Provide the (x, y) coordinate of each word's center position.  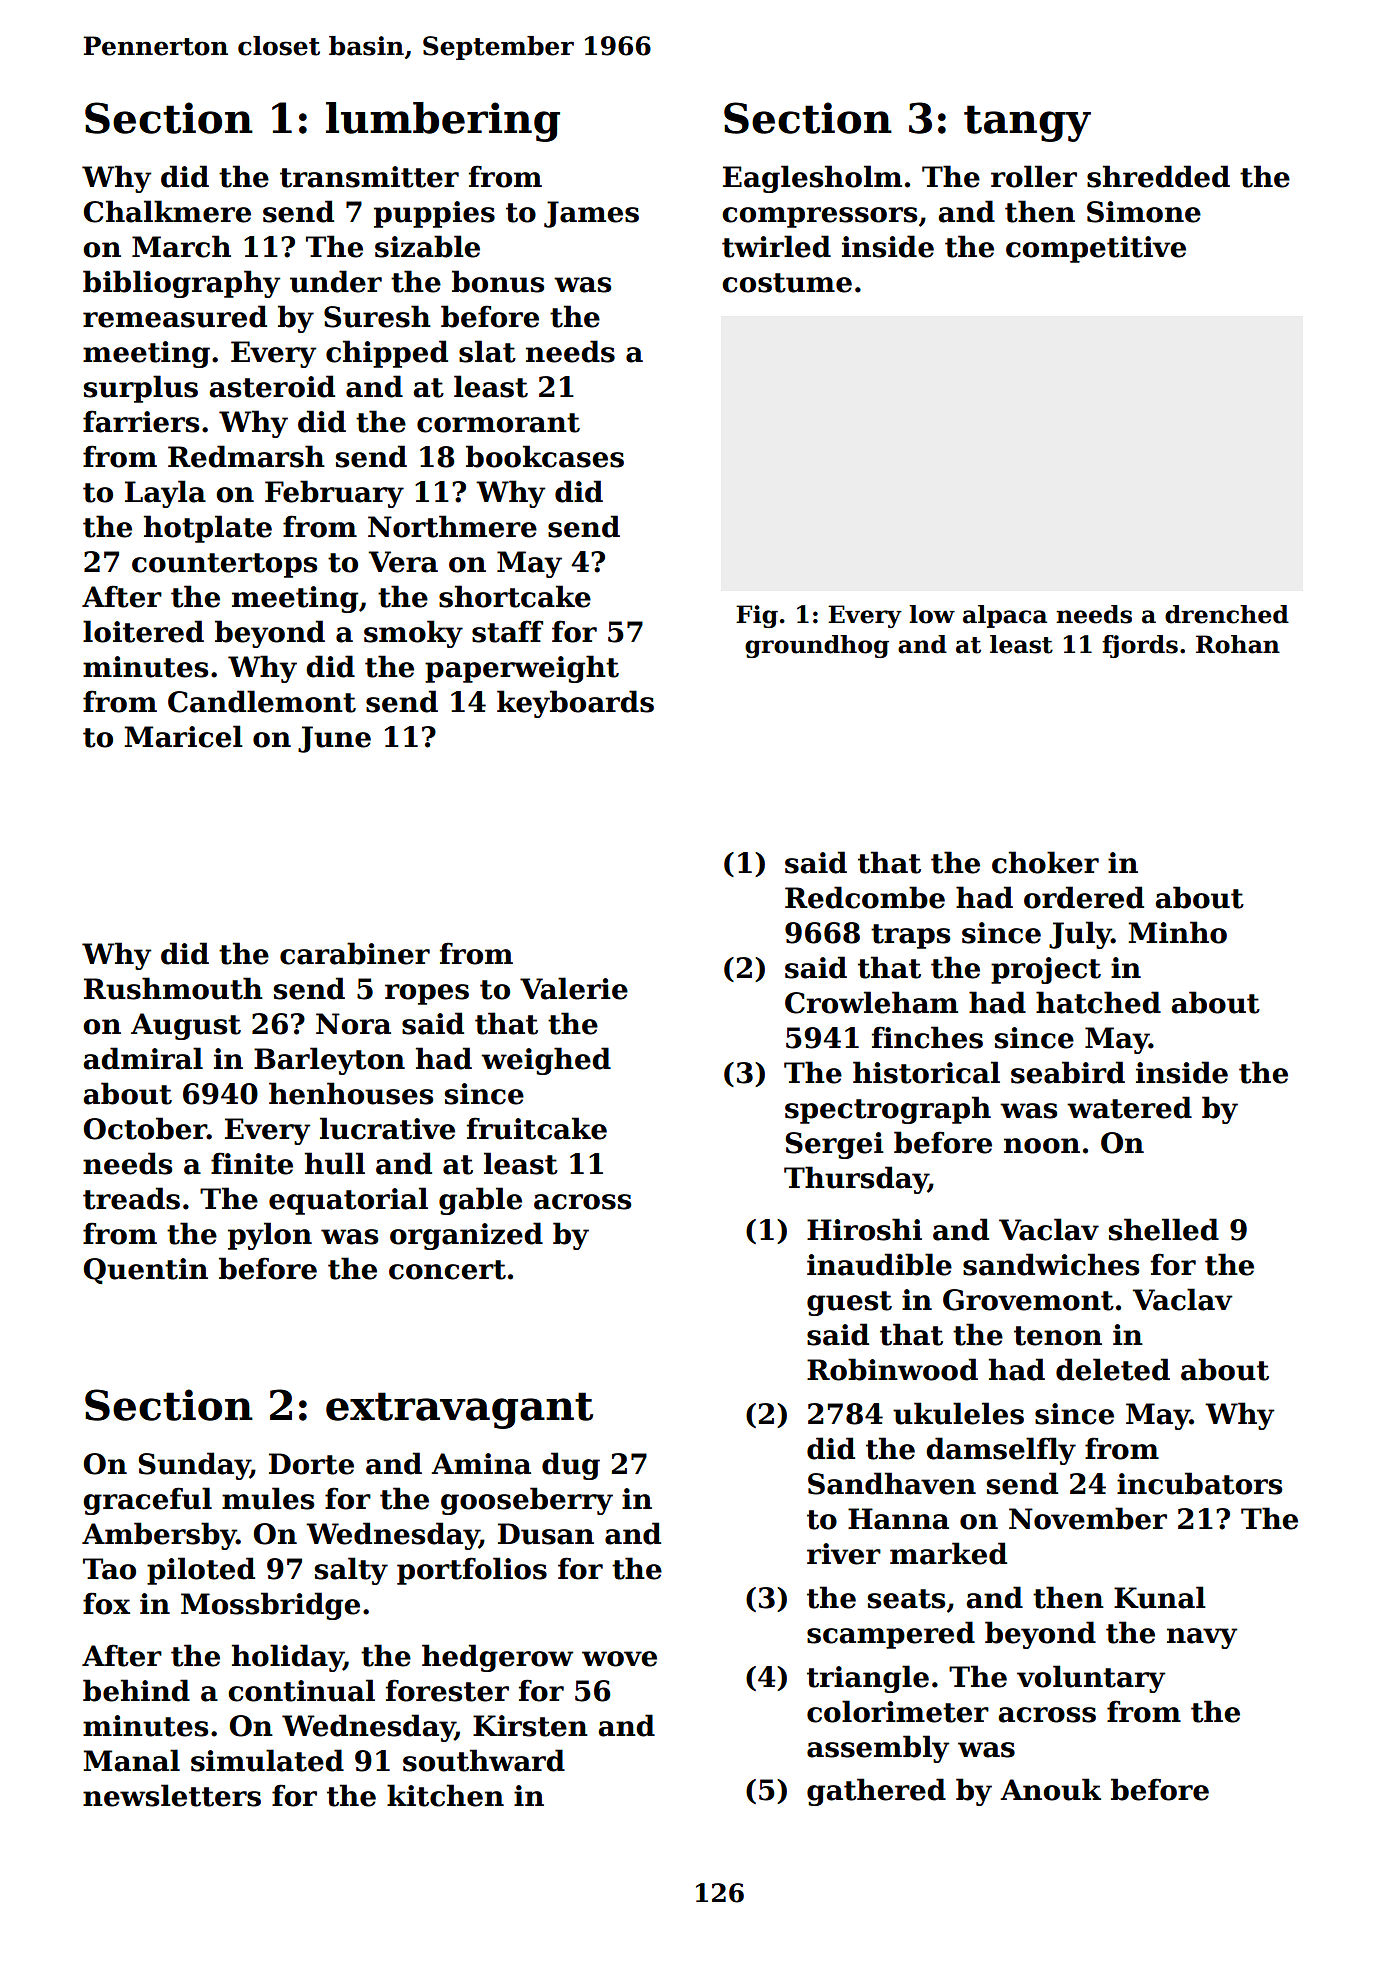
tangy (1027, 123)
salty (351, 1571)
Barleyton (329, 1061)
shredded (1158, 176)
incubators (1199, 1483)
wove (619, 1659)
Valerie (574, 988)
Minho (1177, 932)
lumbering (443, 122)
